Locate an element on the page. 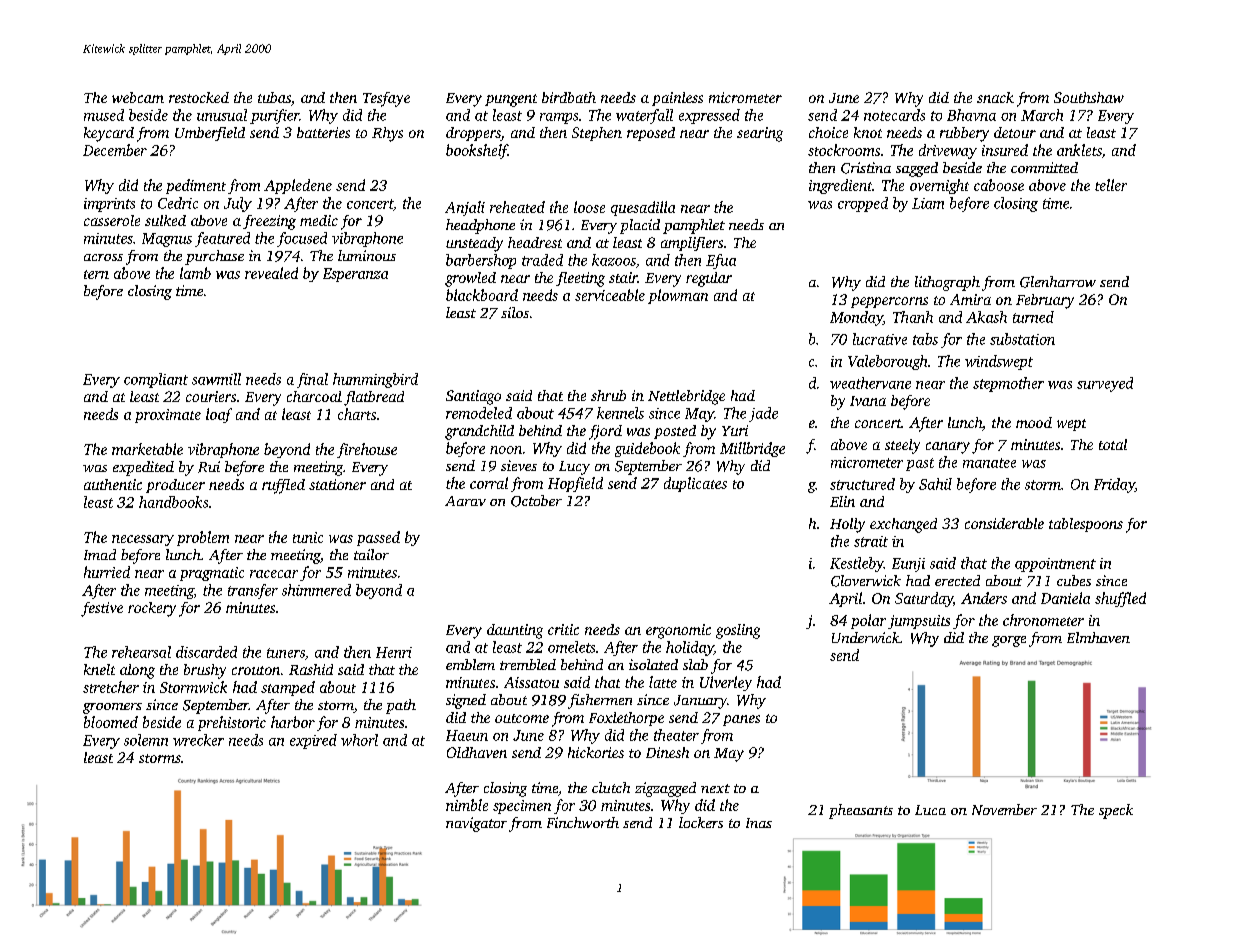 This document has width=1233, height=952. snack is located at coordinates (995, 97).
